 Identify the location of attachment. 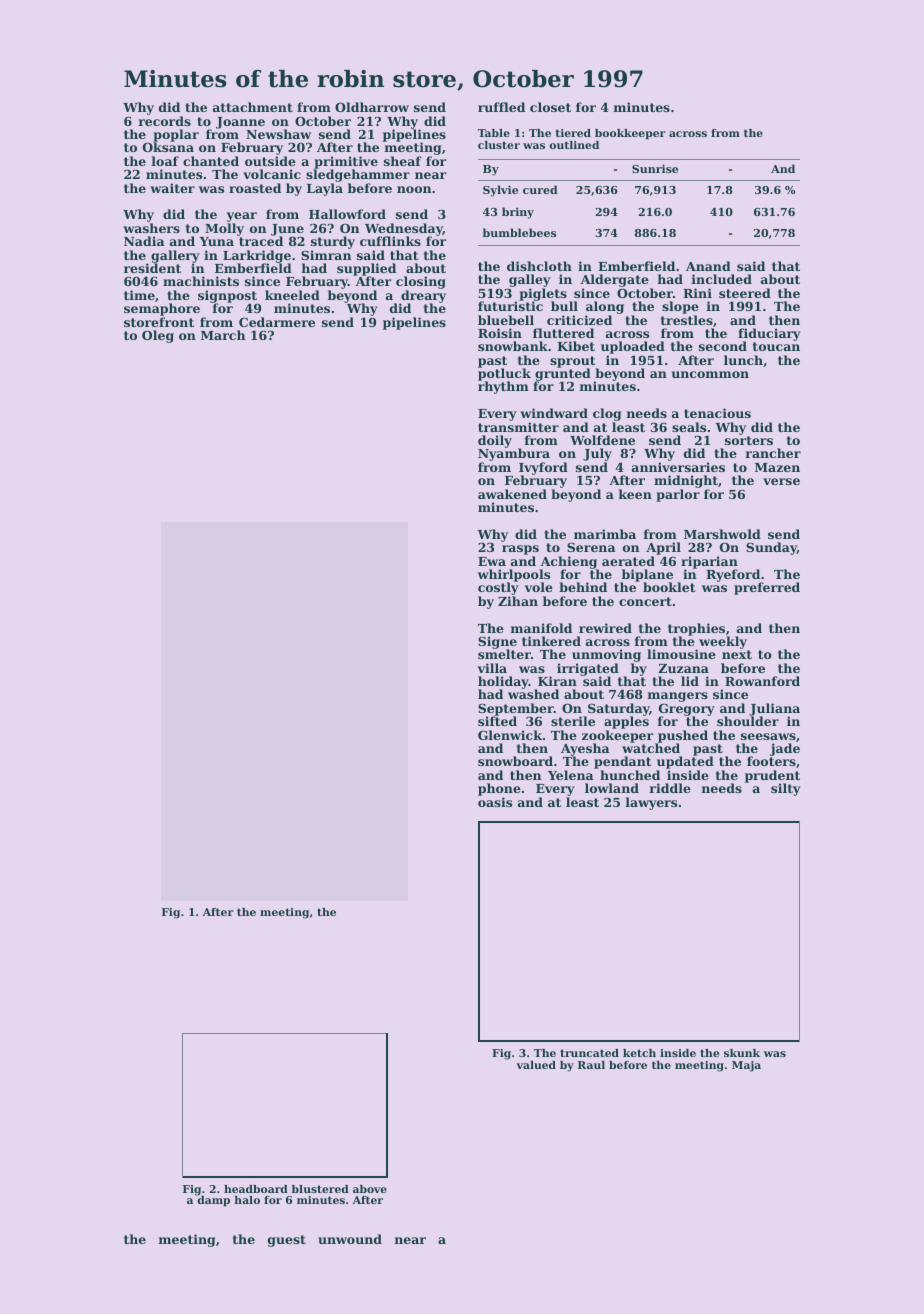
(253, 107).
